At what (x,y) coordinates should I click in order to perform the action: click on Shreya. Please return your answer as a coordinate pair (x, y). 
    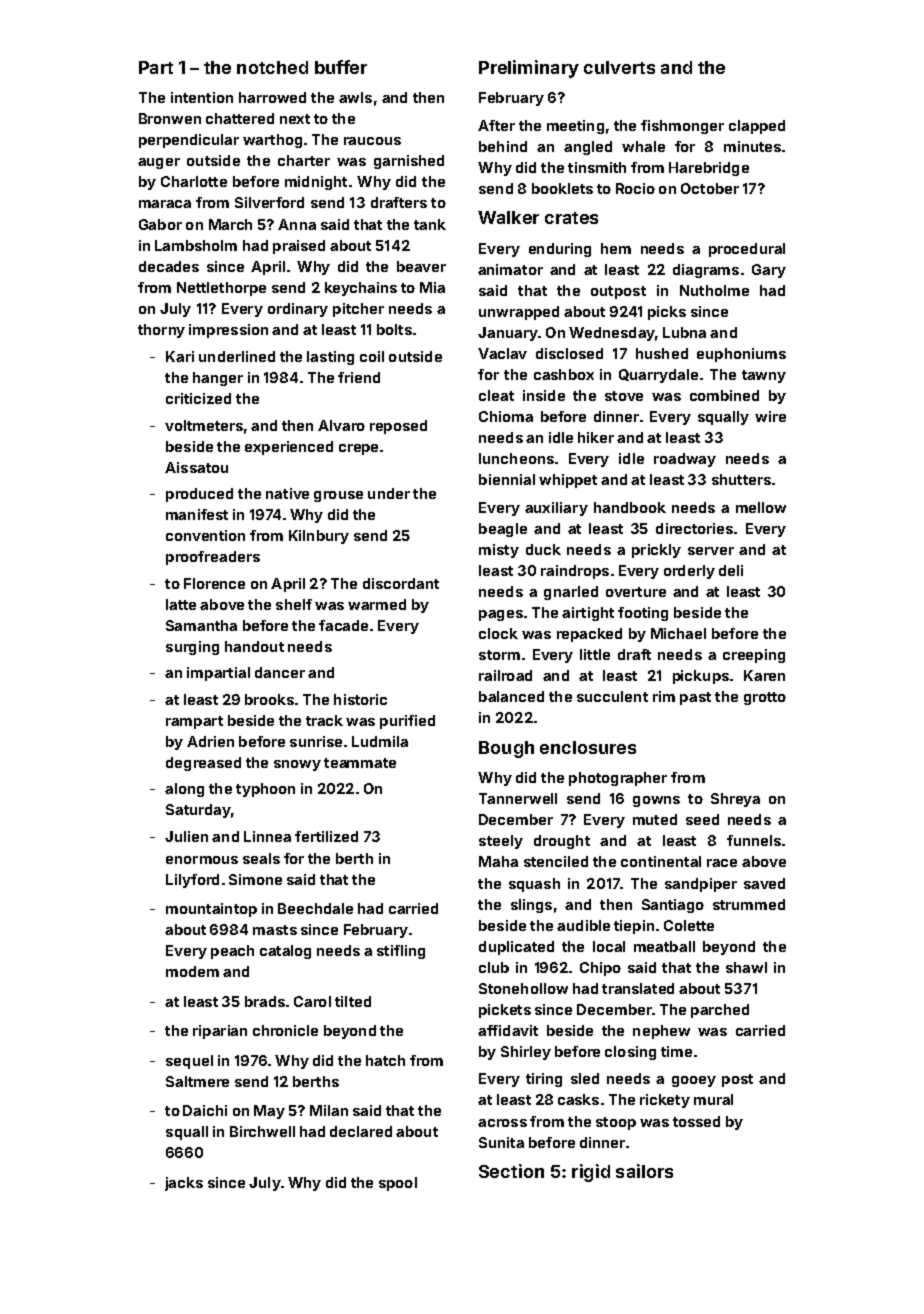
    Looking at the image, I should click on (735, 800).
